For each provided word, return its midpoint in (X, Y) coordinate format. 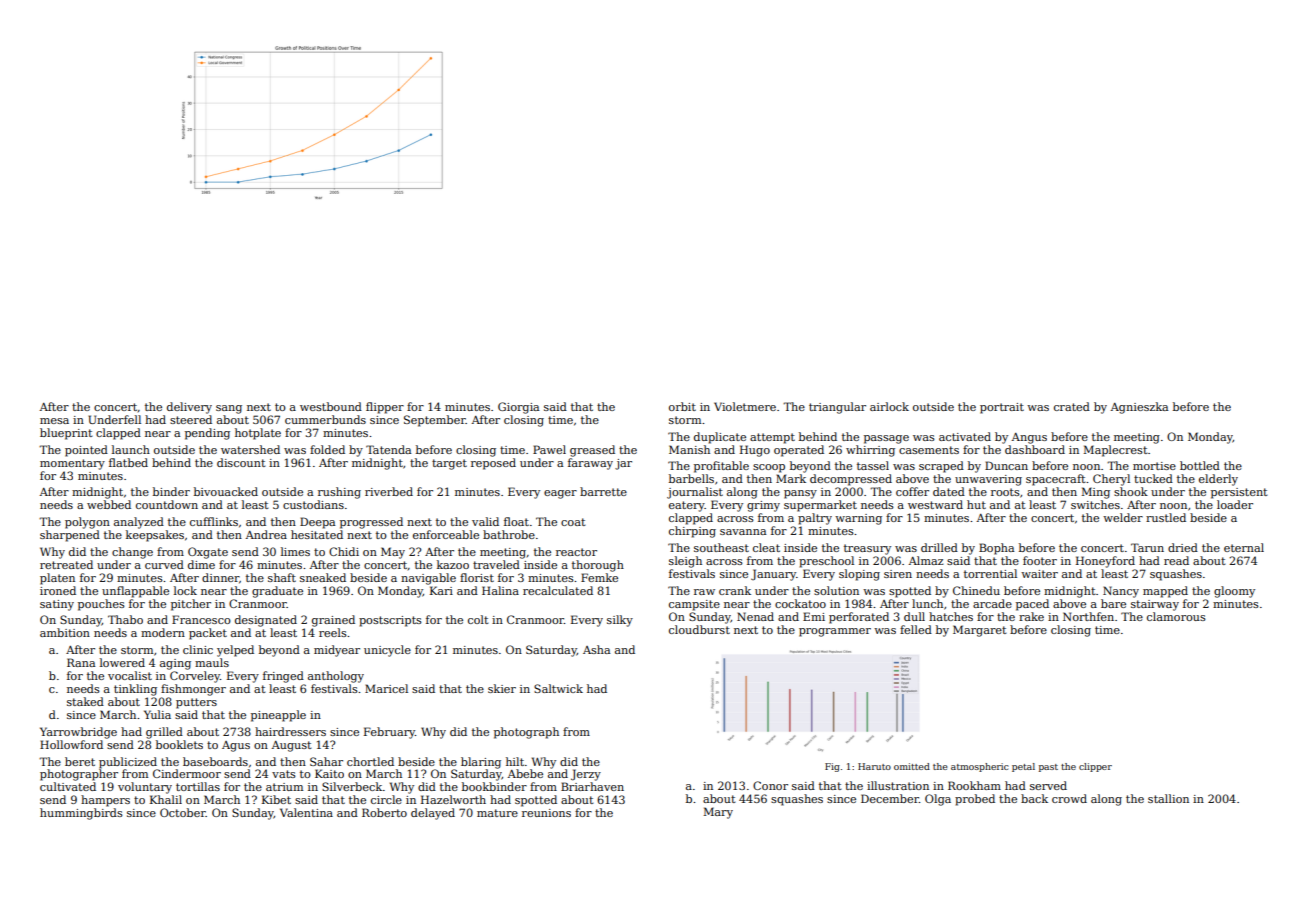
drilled (939, 547)
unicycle (387, 651)
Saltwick (558, 688)
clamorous (1176, 616)
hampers (105, 801)
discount (241, 462)
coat (573, 522)
